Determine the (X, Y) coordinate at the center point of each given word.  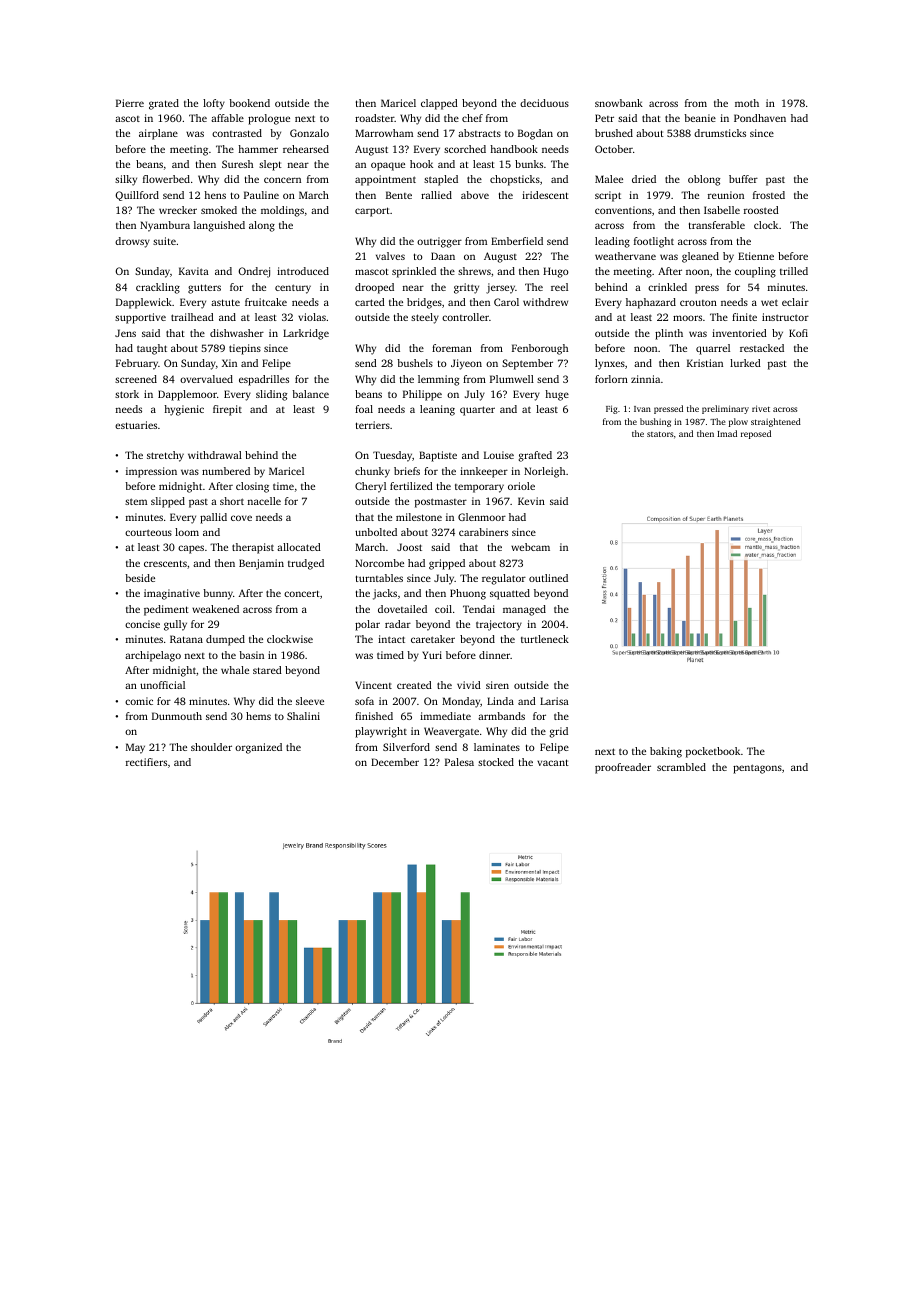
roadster (374, 118)
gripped (447, 564)
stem (136, 501)
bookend (249, 103)
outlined (548, 578)
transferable (717, 225)
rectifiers (146, 762)
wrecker (178, 210)
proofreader (623, 768)
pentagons (757, 769)
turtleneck (545, 639)
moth (747, 103)
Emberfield (517, 241)
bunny (218, 594)
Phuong (468, 594)
